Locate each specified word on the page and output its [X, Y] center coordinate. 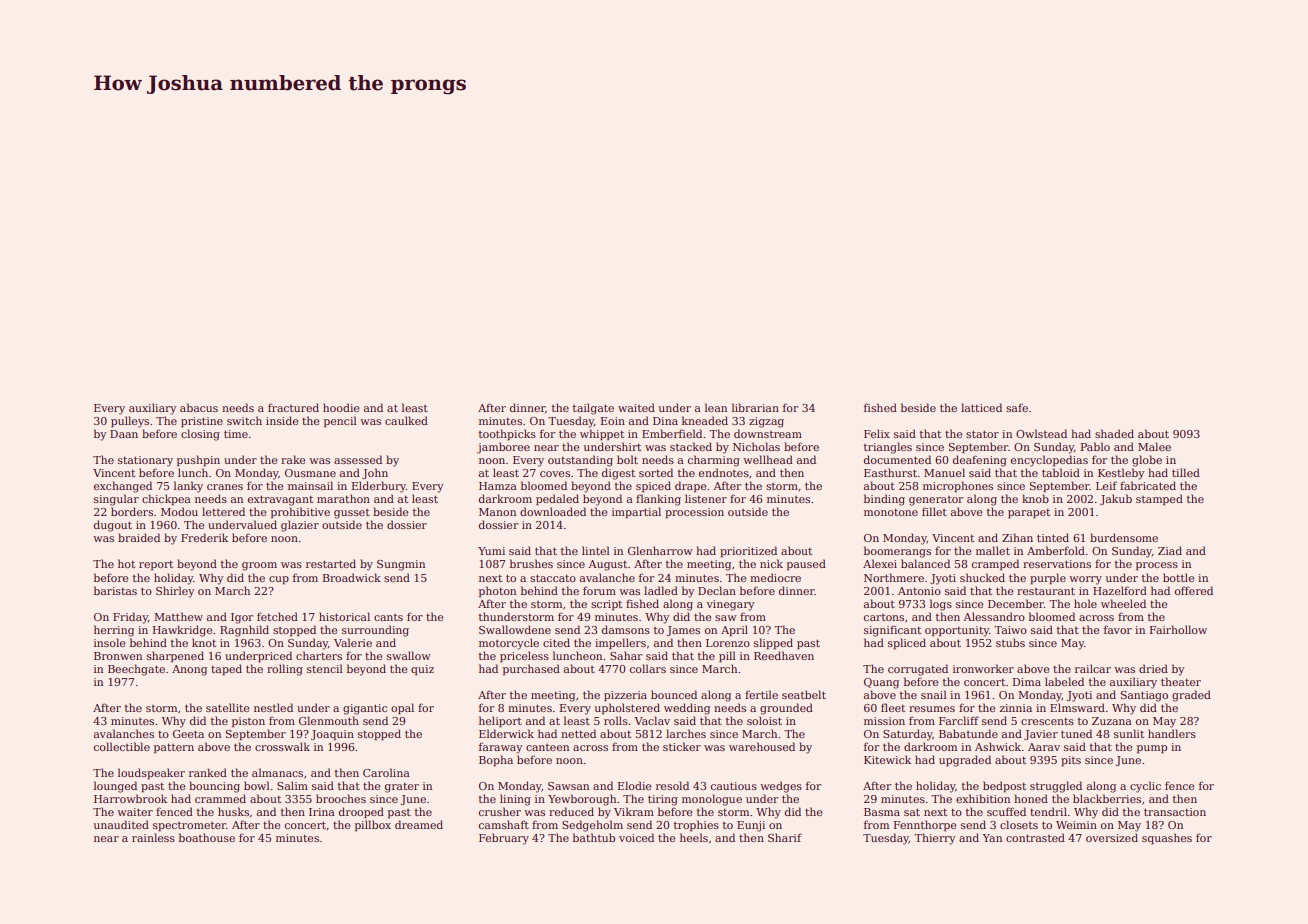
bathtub [594, 837]
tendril [1048, 811]
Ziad [1170, 550]
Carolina [386, 772]
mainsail [310, 485]
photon [497, 591]
